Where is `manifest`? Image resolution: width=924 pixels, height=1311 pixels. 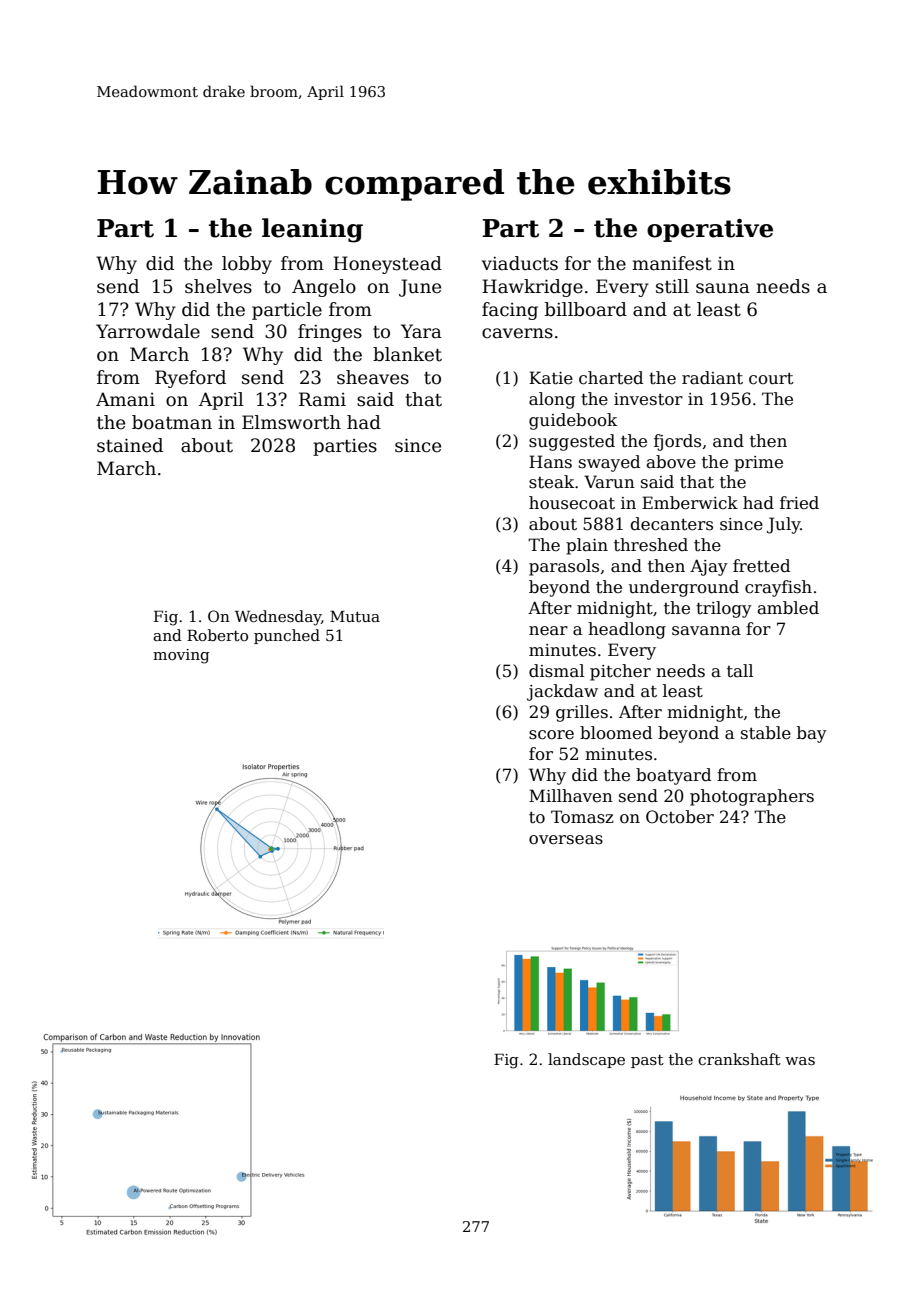
manifest is located at coordinates (672, 263).
